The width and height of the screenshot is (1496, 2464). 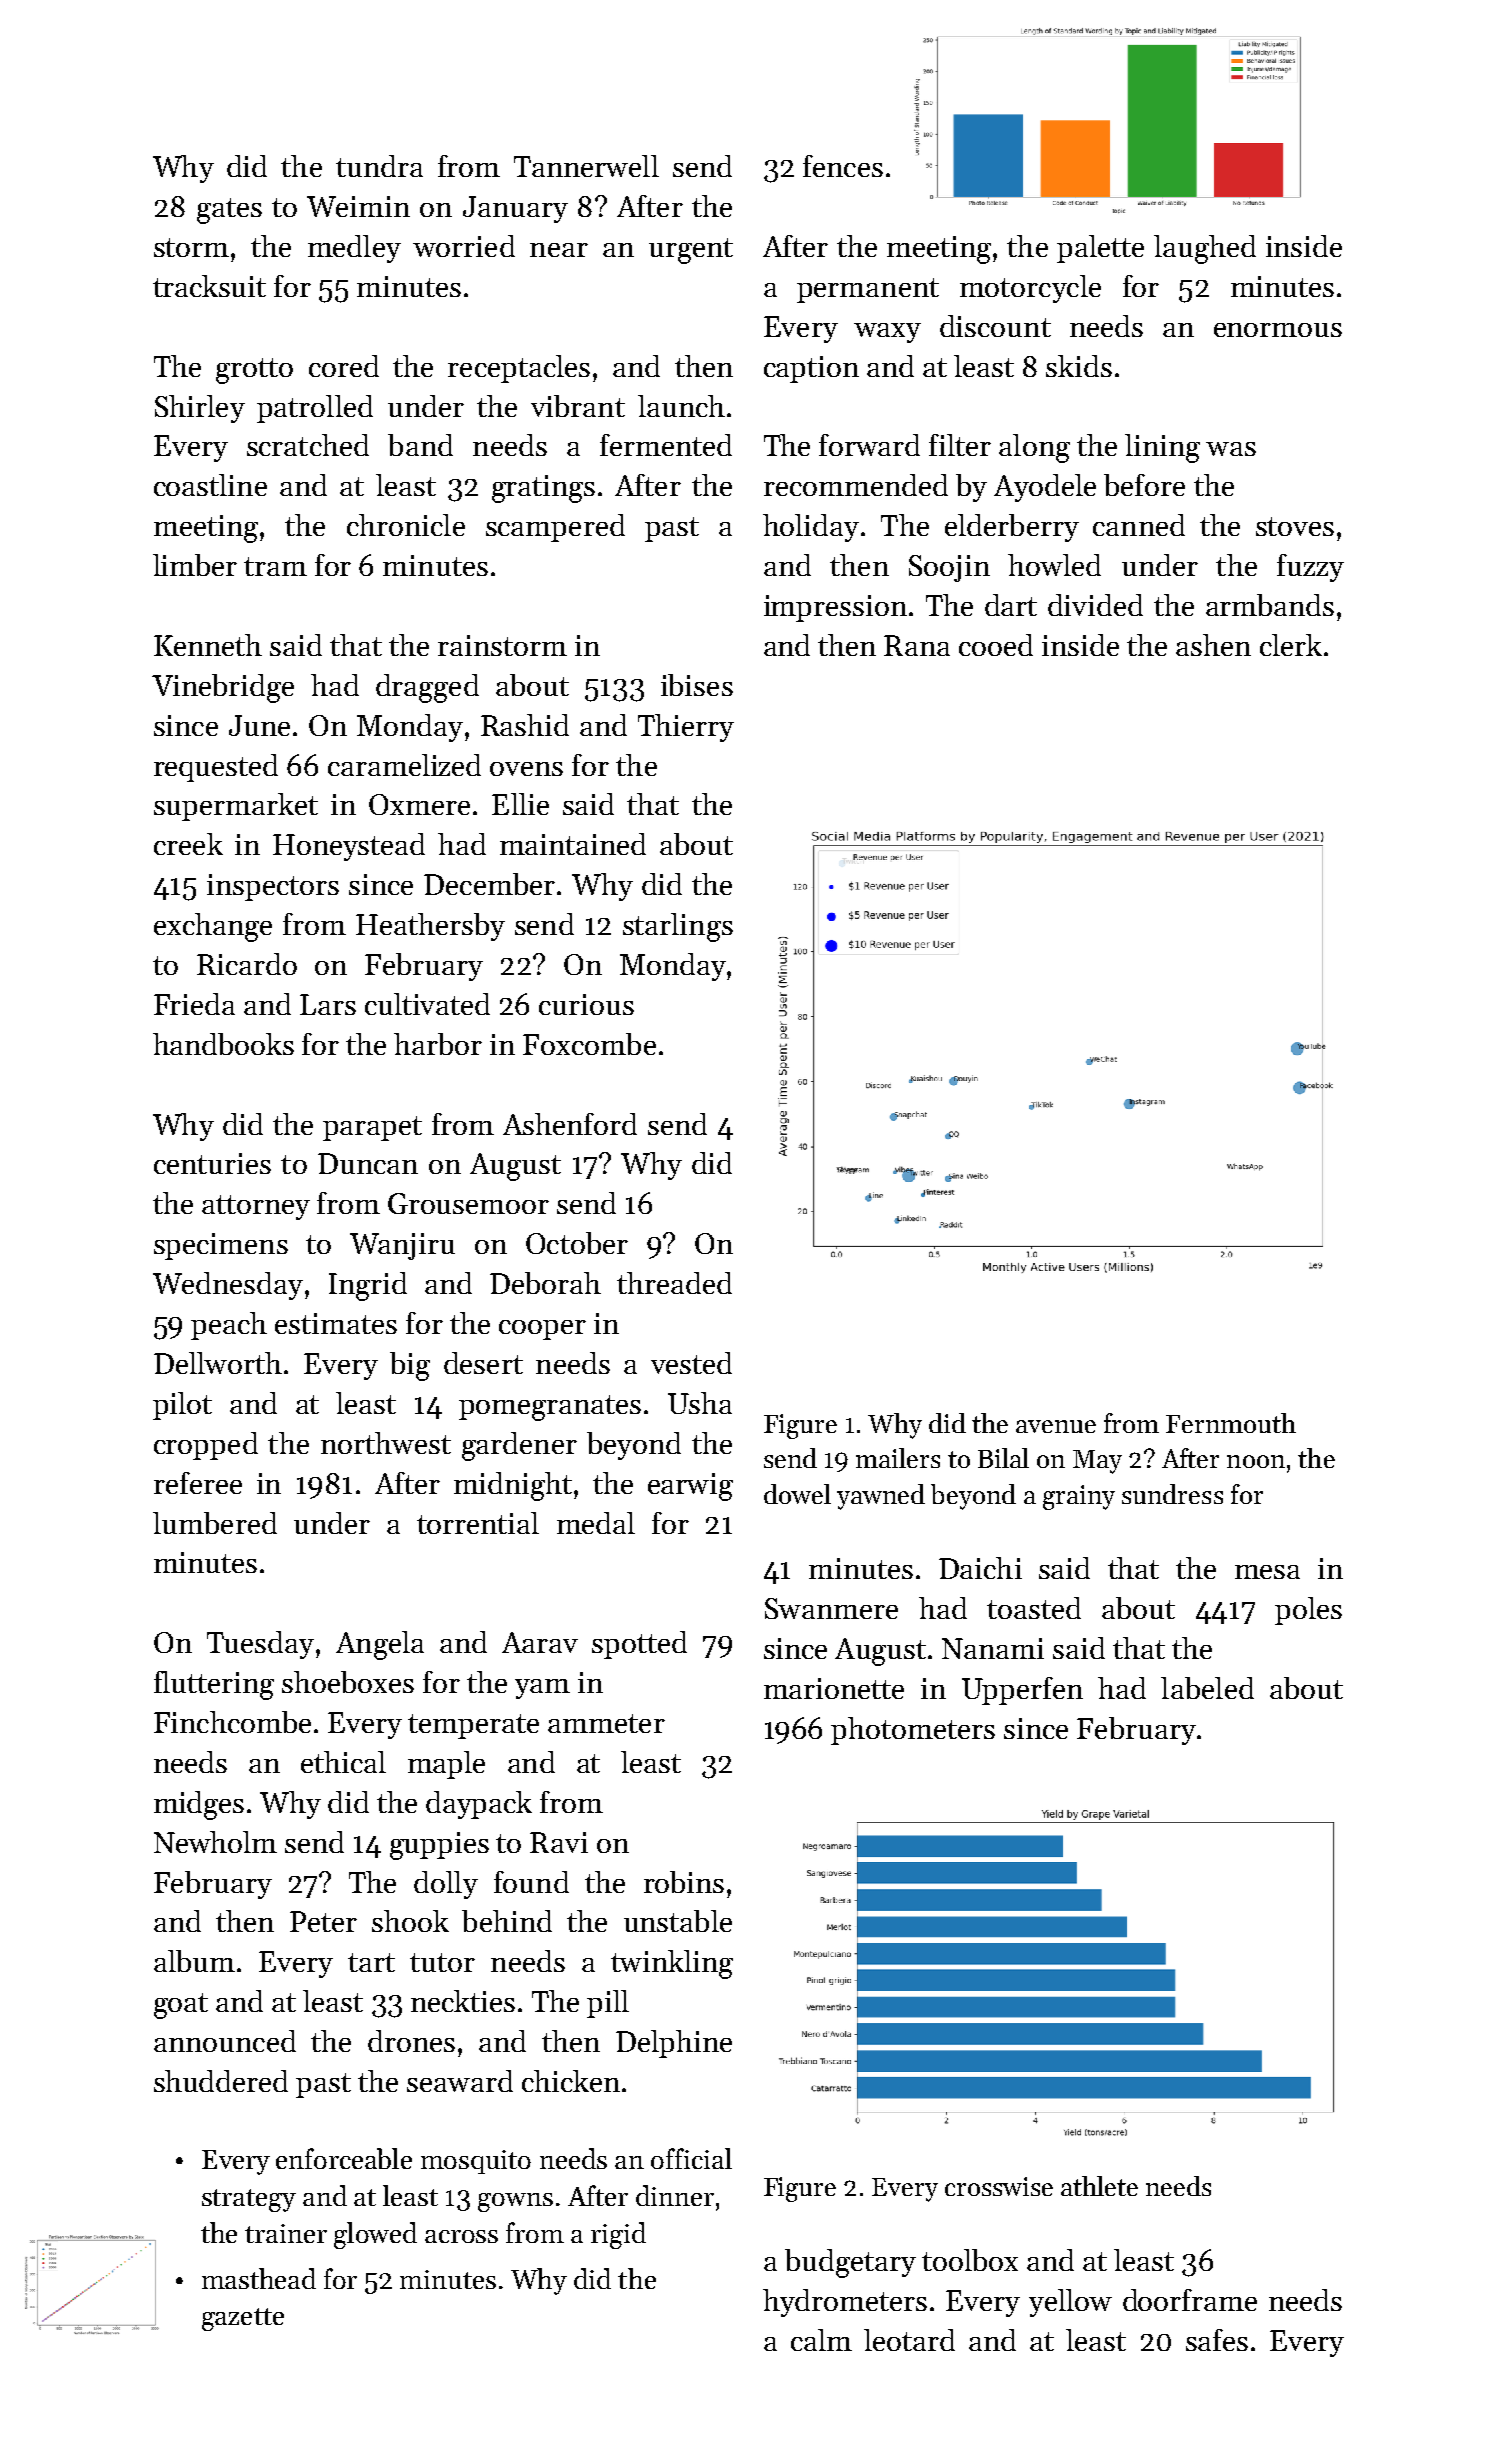 What do you see at coordinates (674, 2044) in the screenshot?
I see `Delphine` at bounding box center [674, 2044].
